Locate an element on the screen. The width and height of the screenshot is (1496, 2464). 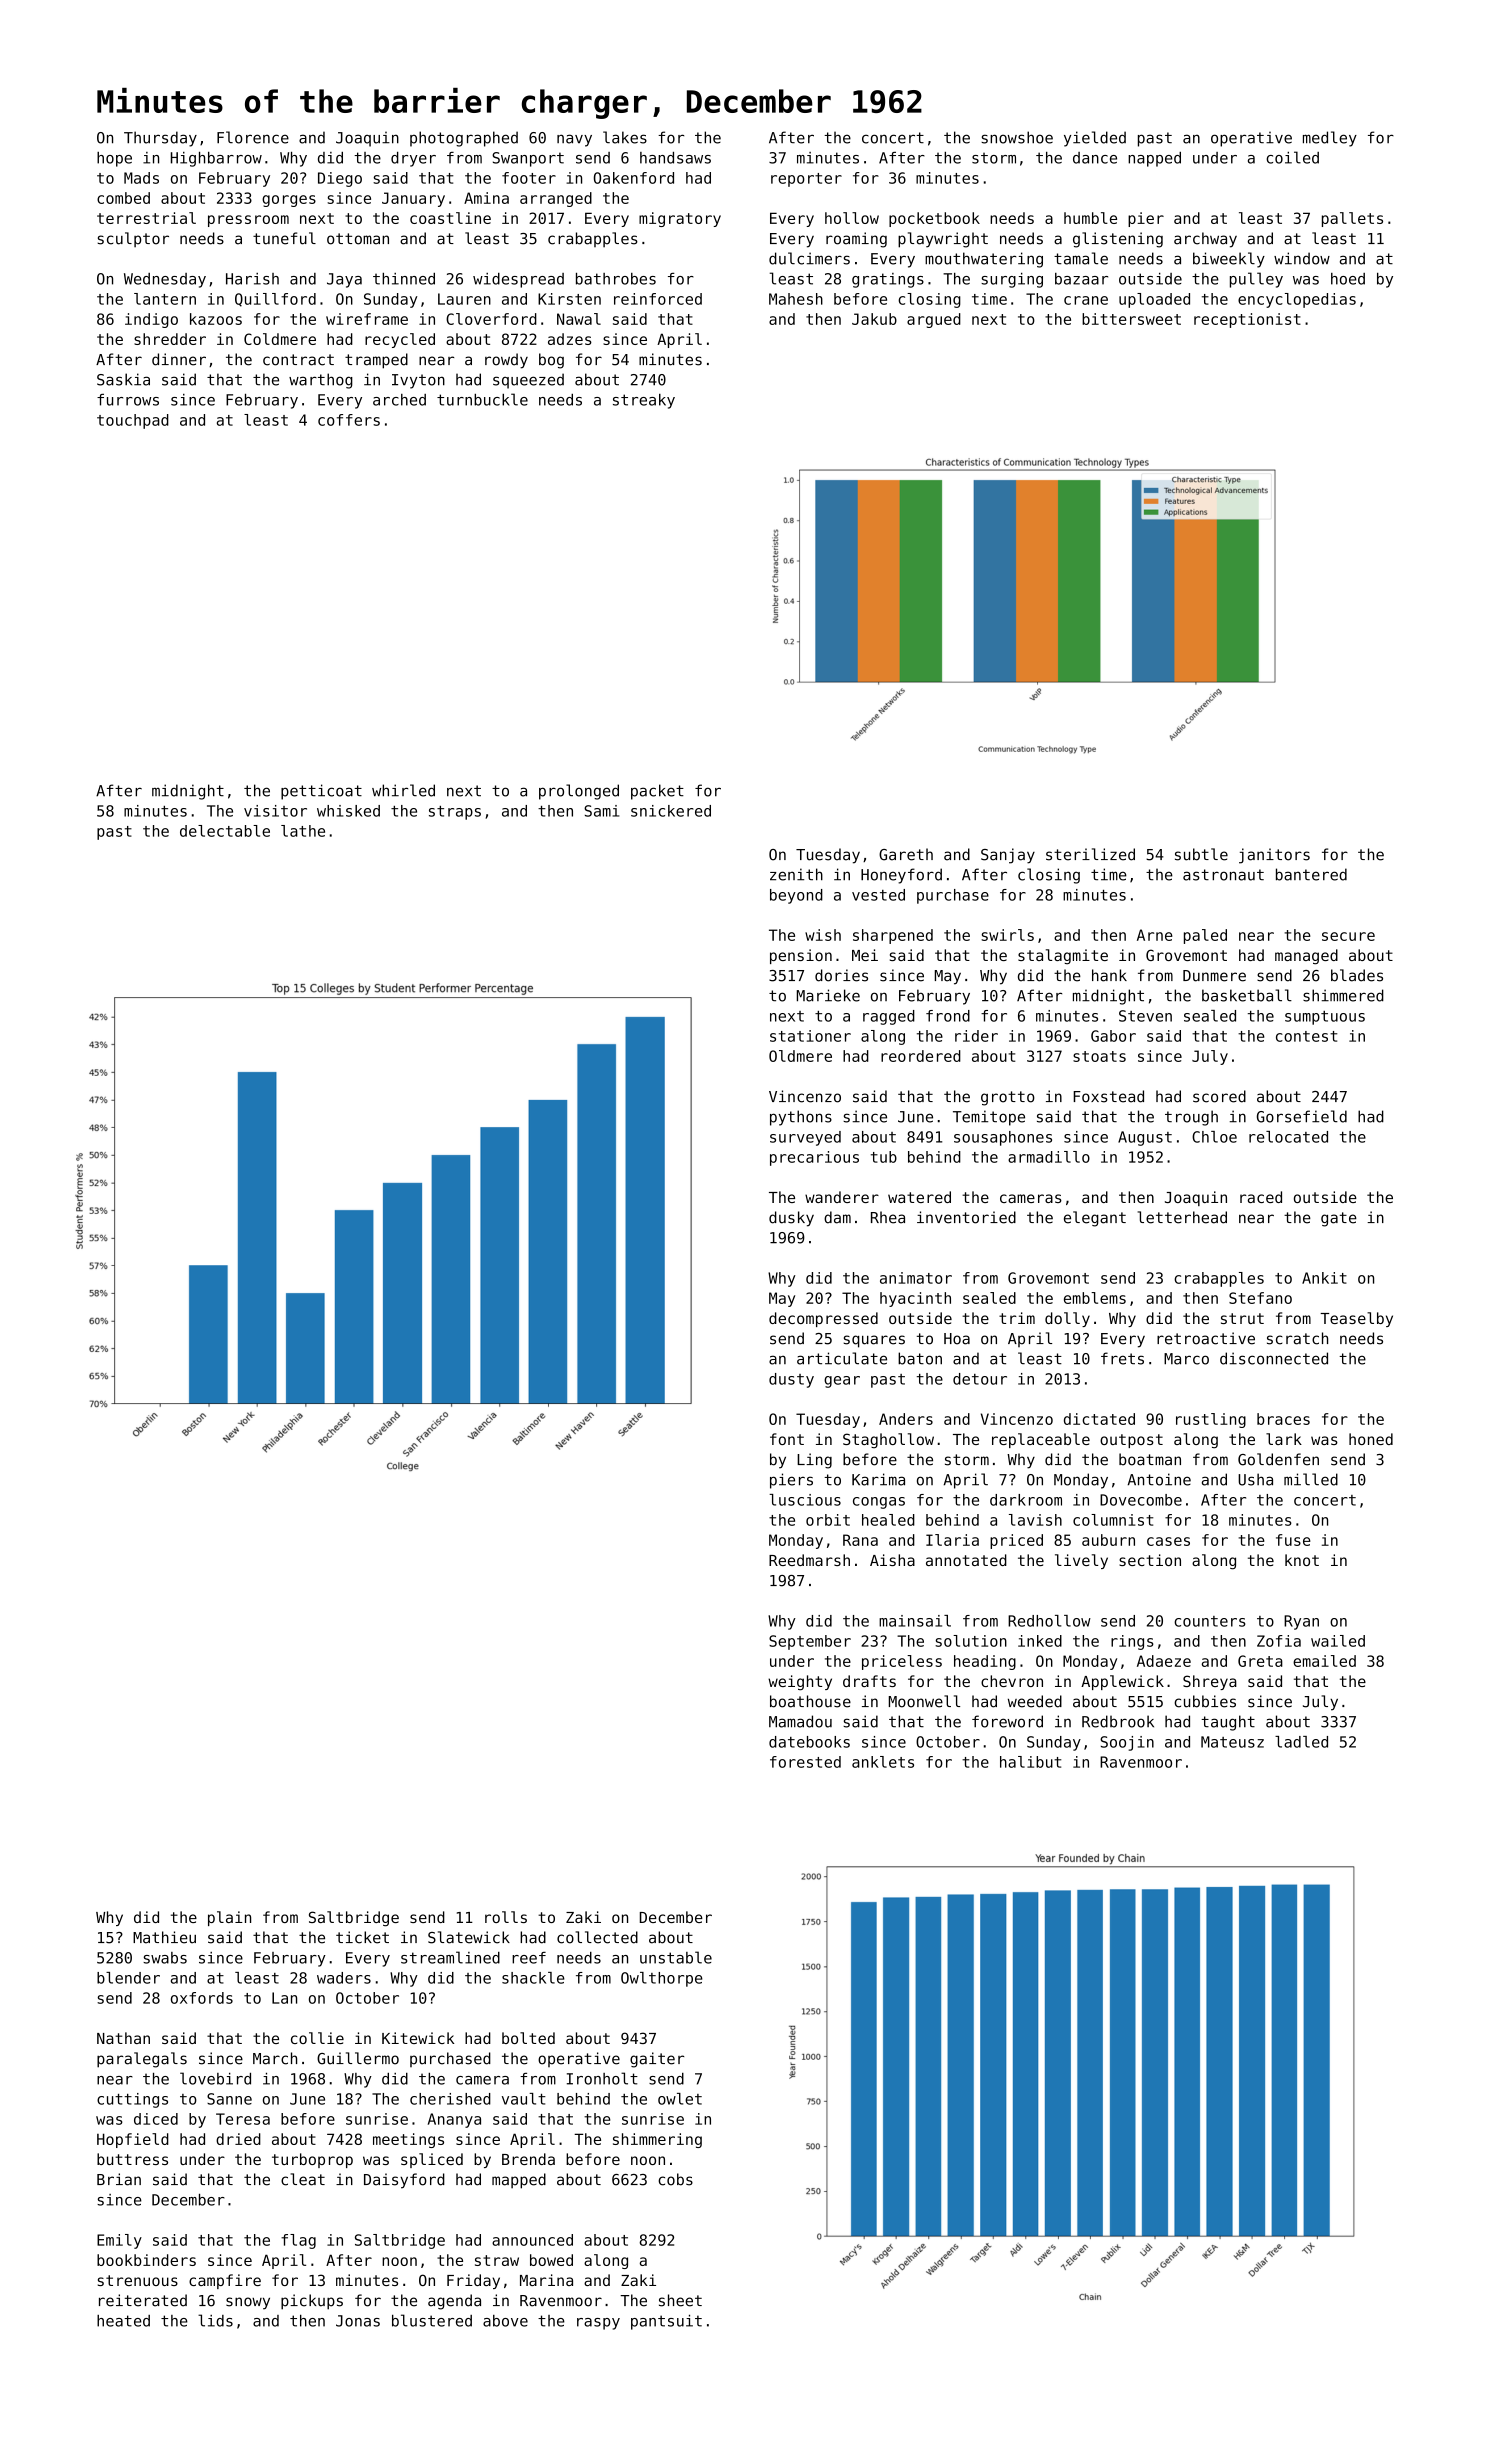
dusky is located at coordinates (791, 1219).
